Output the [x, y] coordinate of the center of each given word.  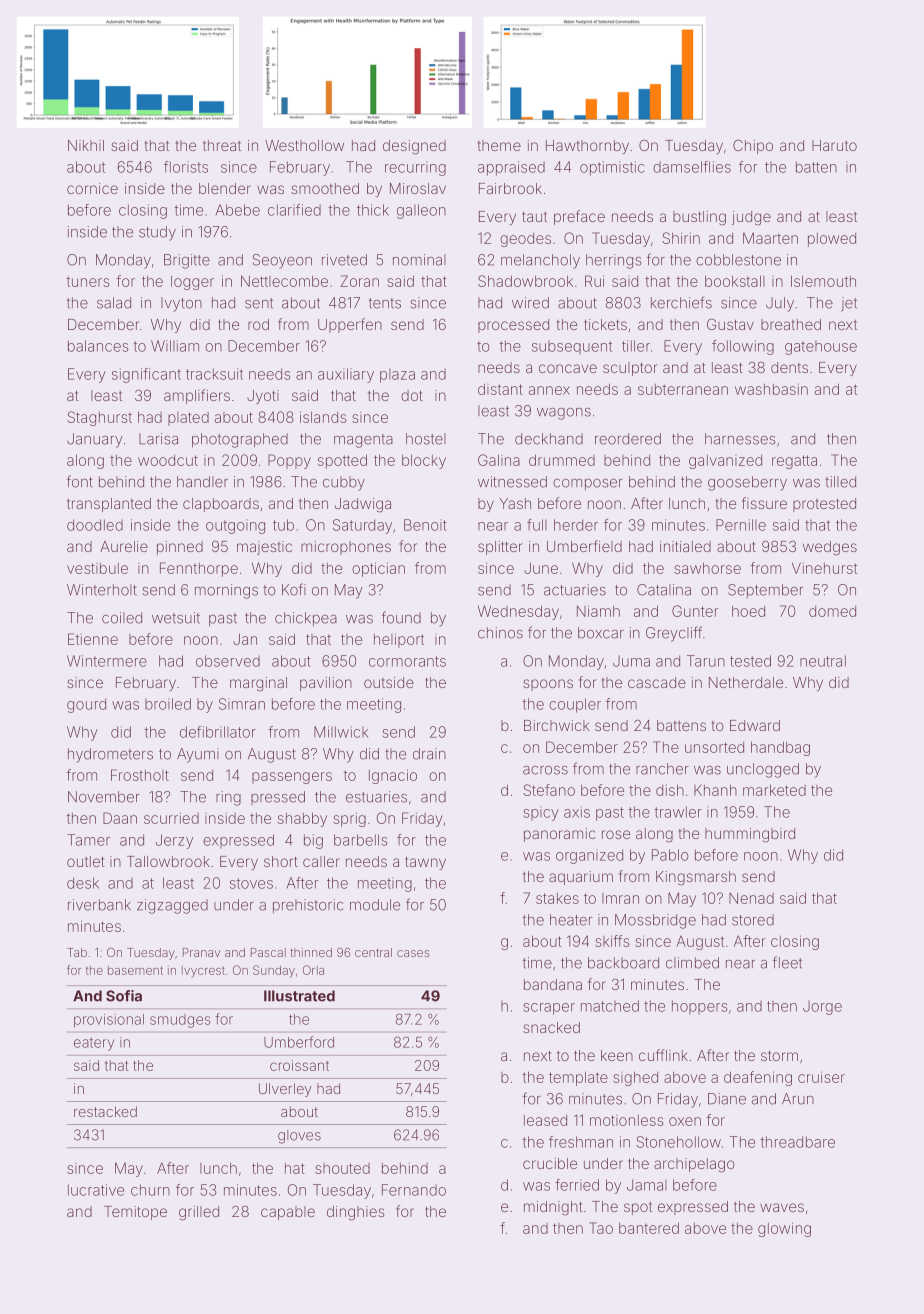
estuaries [376, 797]
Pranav [201, 952]
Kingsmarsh [696, 878]
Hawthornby [587, 147]
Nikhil [86, 145]
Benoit [425, 525]
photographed [240, 440]
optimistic [612, 168]
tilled [840, 482]
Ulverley [285, 1090]
